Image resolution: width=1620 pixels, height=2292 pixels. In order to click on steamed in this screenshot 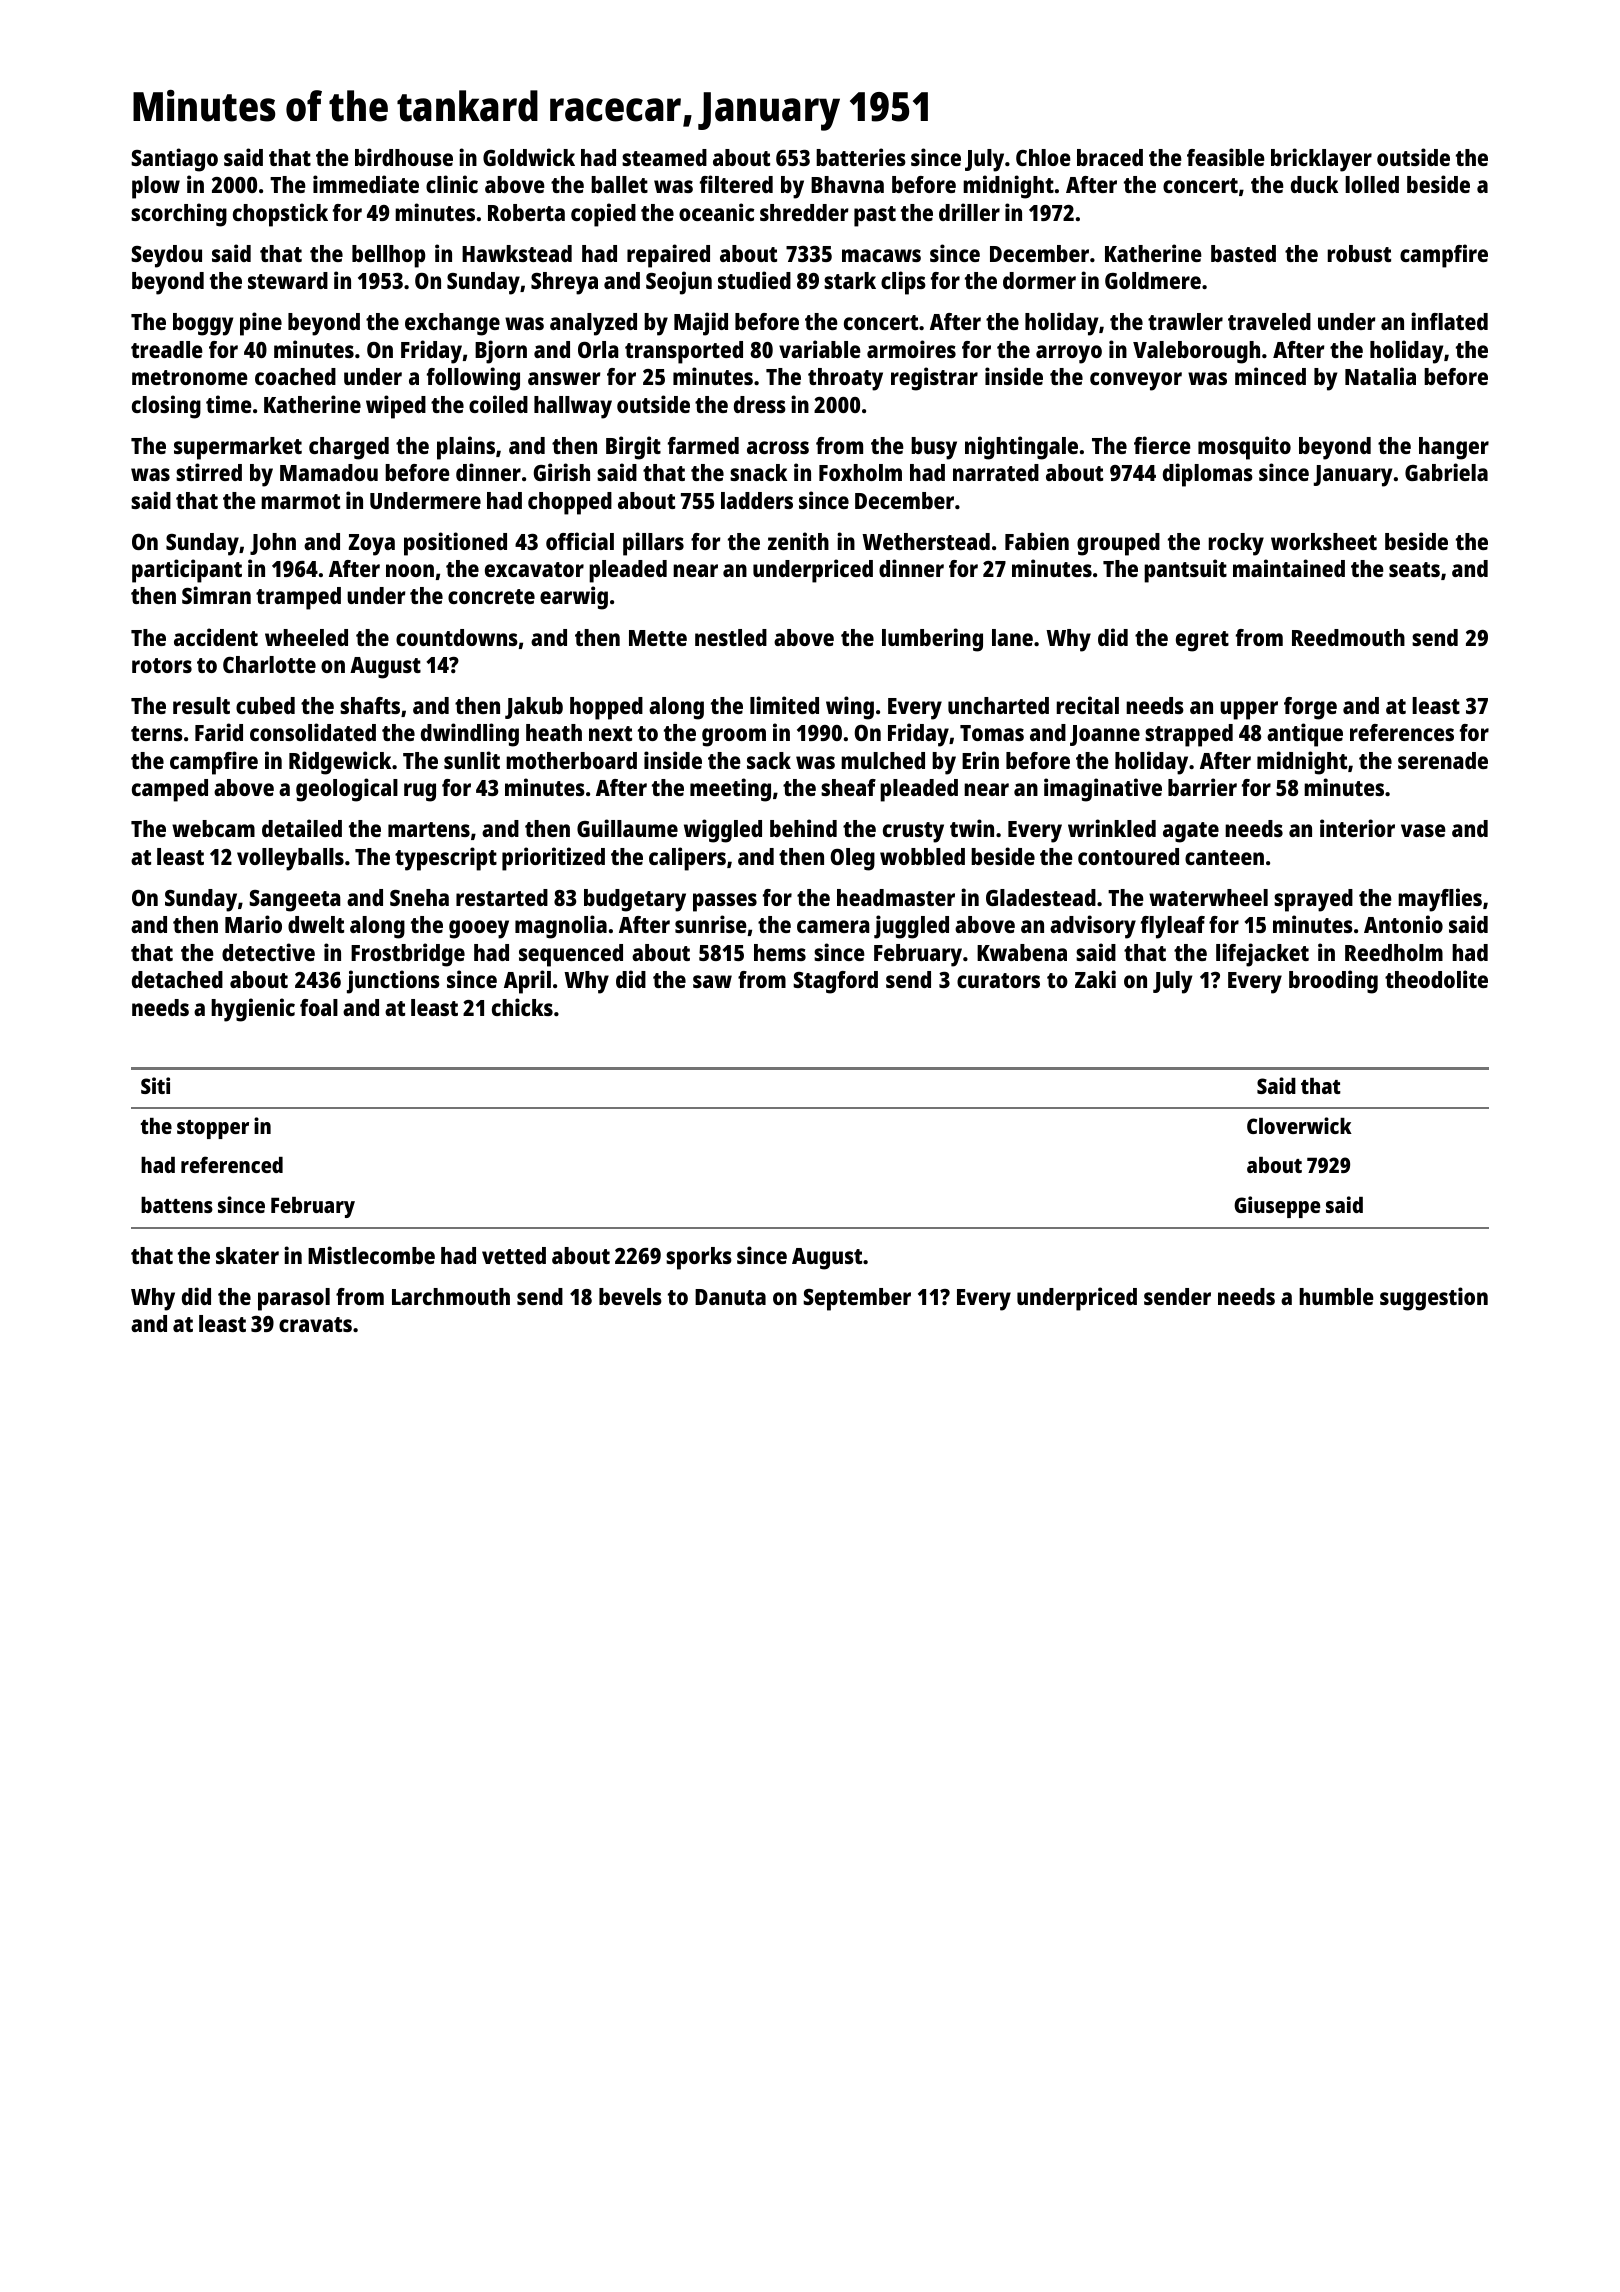, I will do `click(664, 157)`.
